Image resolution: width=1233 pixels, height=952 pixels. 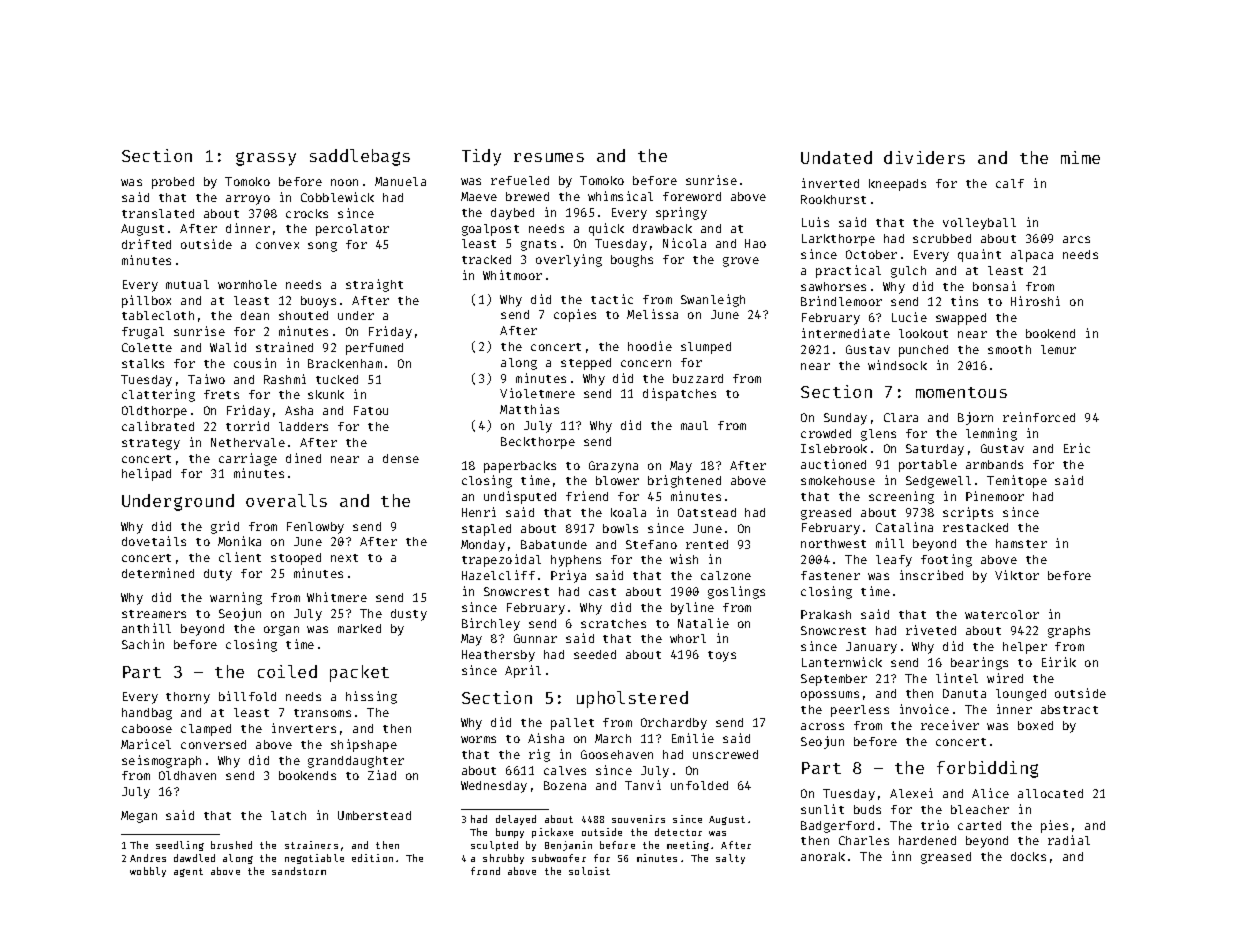 What do you see at coordinates (266, 159) in the page?
I see `grassy` at bounding box center [266, 159].
